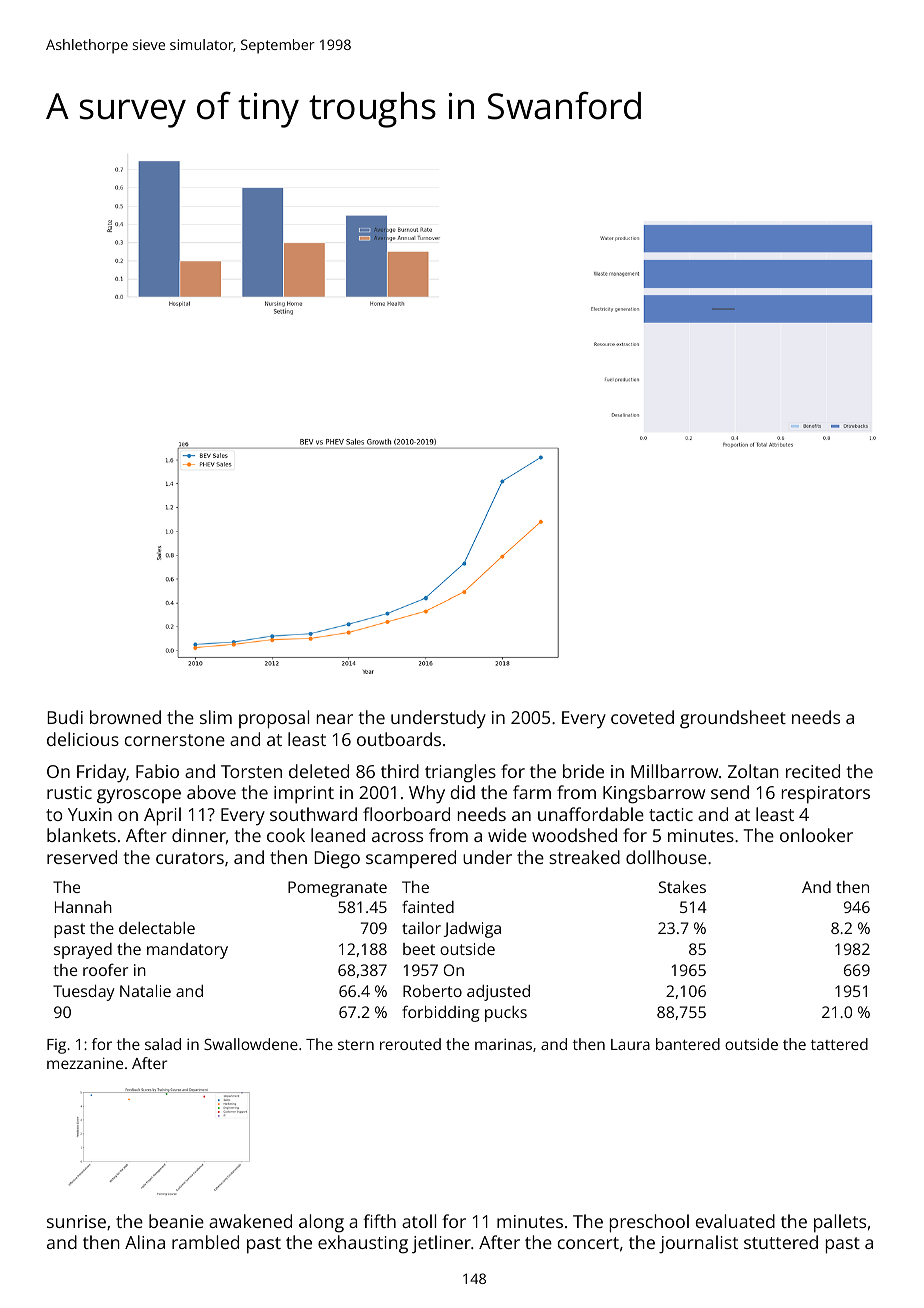  Describe the element at coordinates (251, 1044) in the screenshot. I see `Swallowdene` at that location.
